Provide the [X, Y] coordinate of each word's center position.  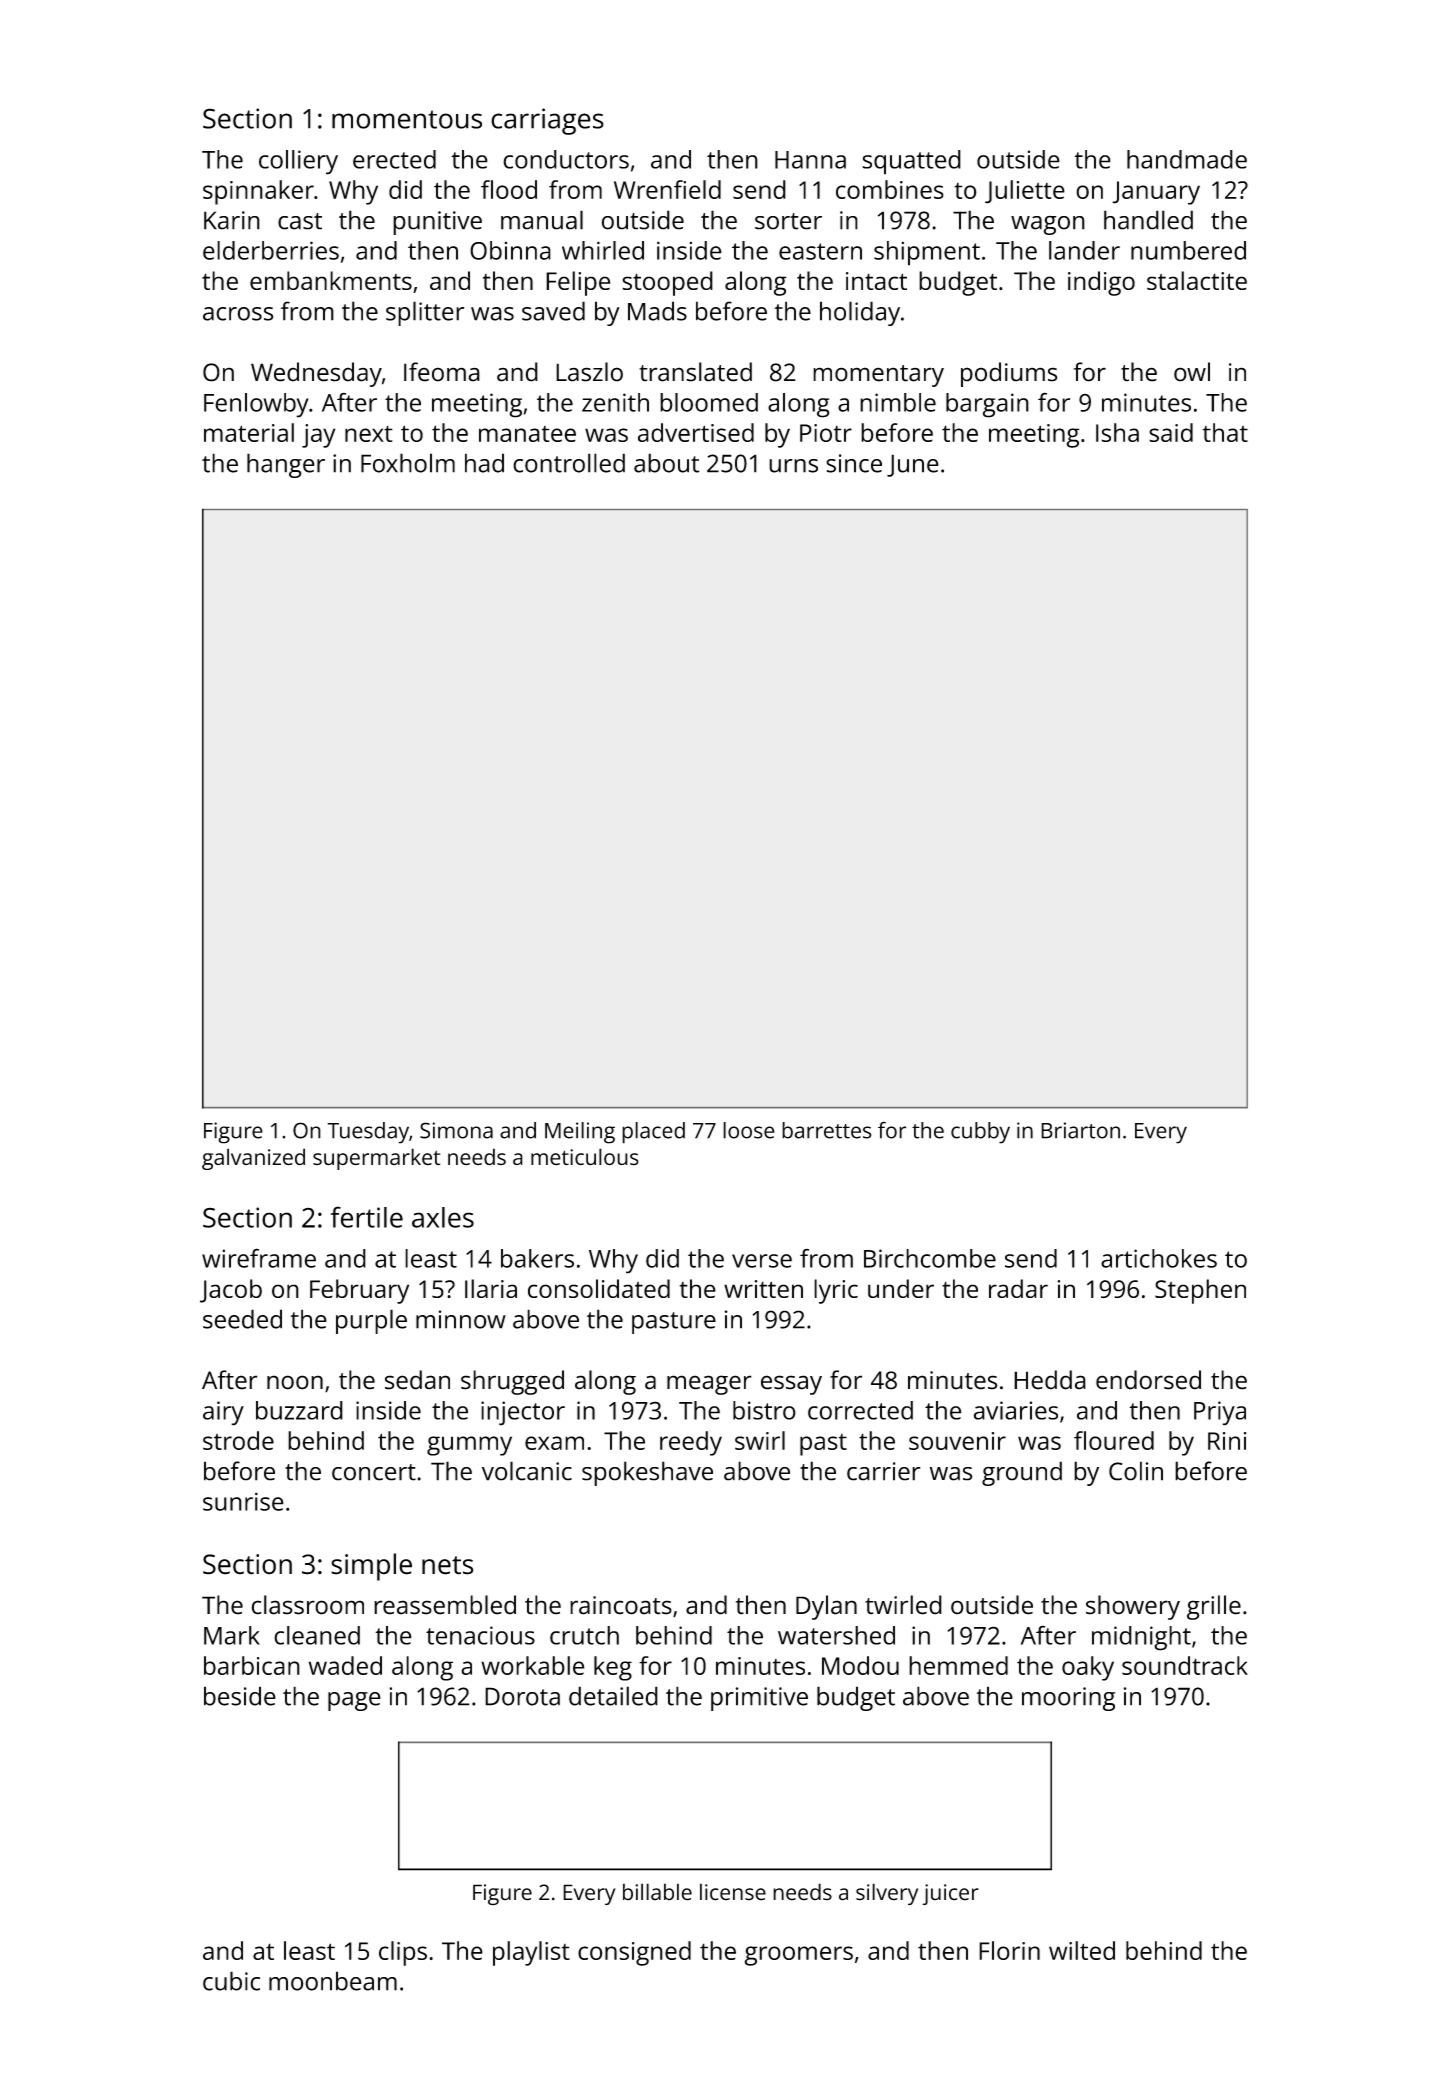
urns [793, 466]
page [354, 1701]
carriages [547, 121]
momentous [407, 119]
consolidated [599, 1288]
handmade [1187, 159]
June [913, 465]
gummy [469, 1446]
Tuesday [368, 1133]
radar [1018, 1288]
